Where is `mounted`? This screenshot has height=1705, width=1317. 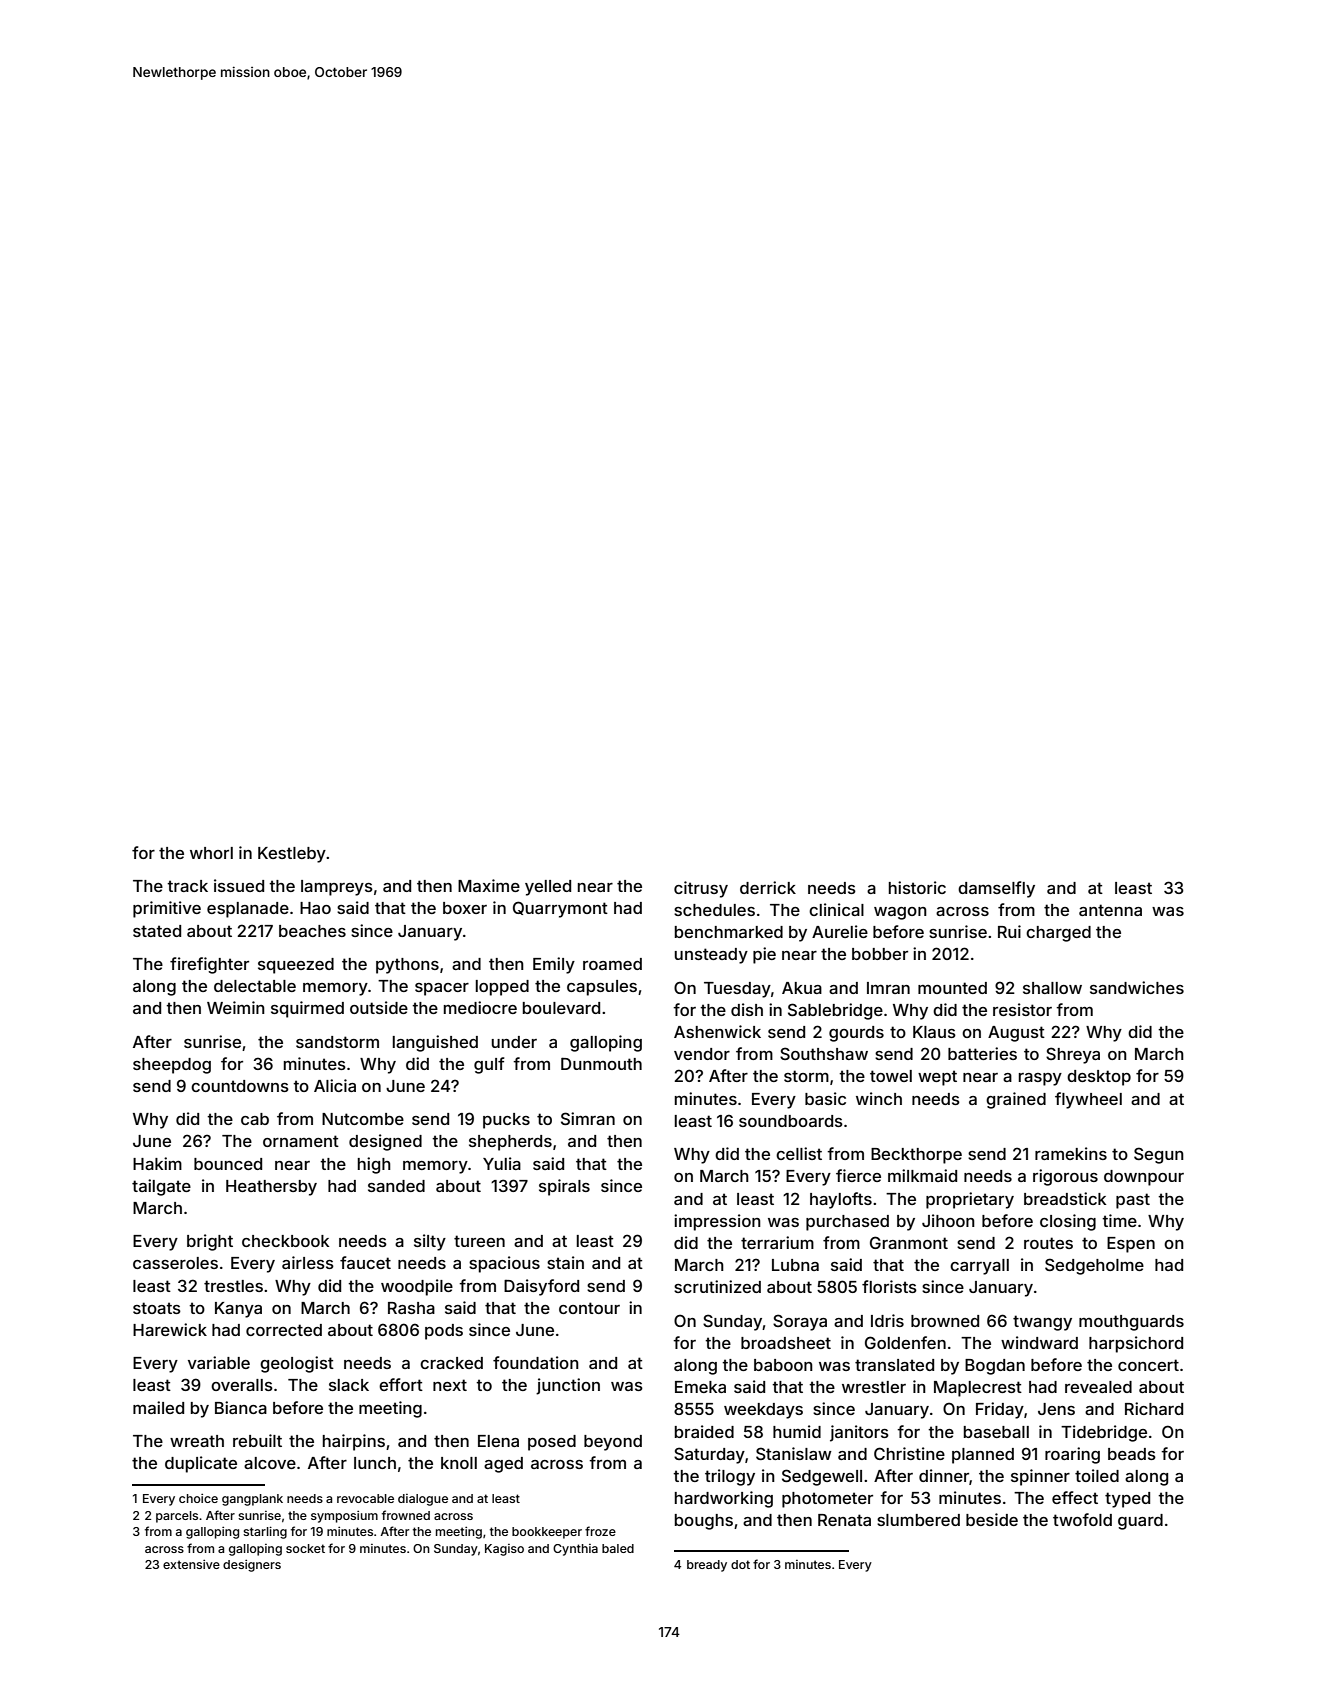
mounted is located at coordinates (952, 988).
